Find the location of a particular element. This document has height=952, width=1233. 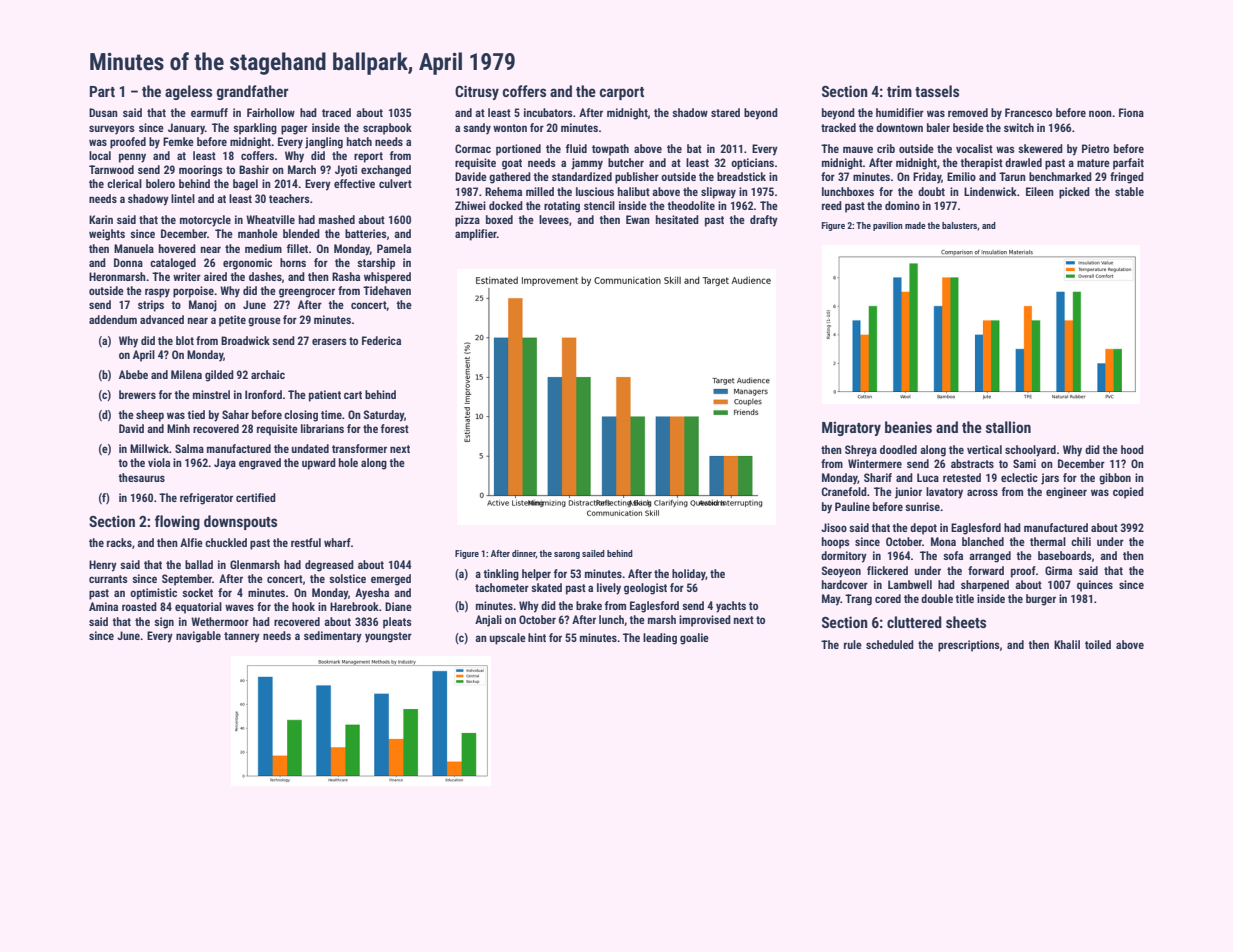

sharpened is located at coordinates (985, 586).
